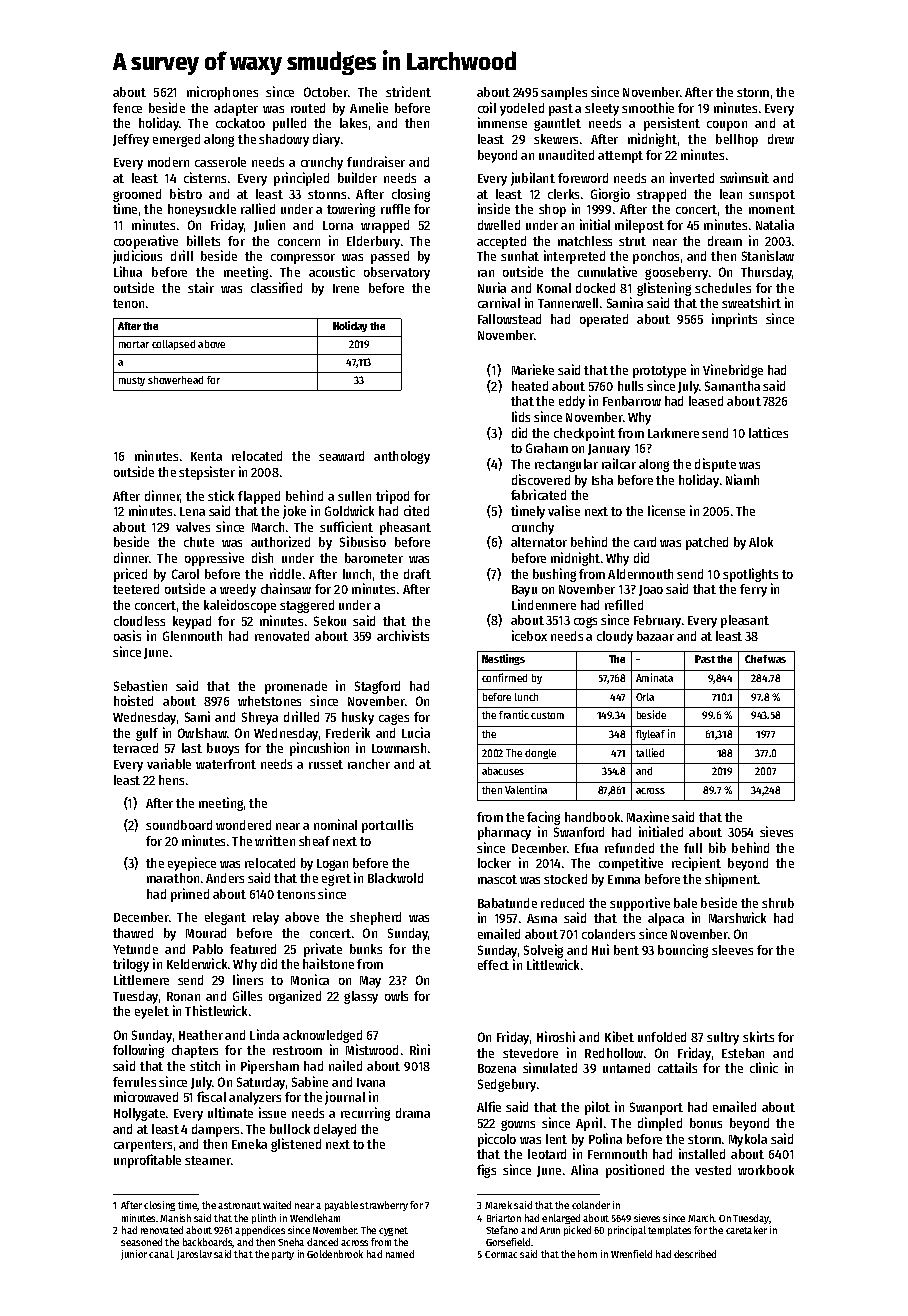 The image size is (908, 1316). What do you see at coordinates (393, 1231) in the screenshot?
I see `cygnet` at bounding box center [393, 1231].
